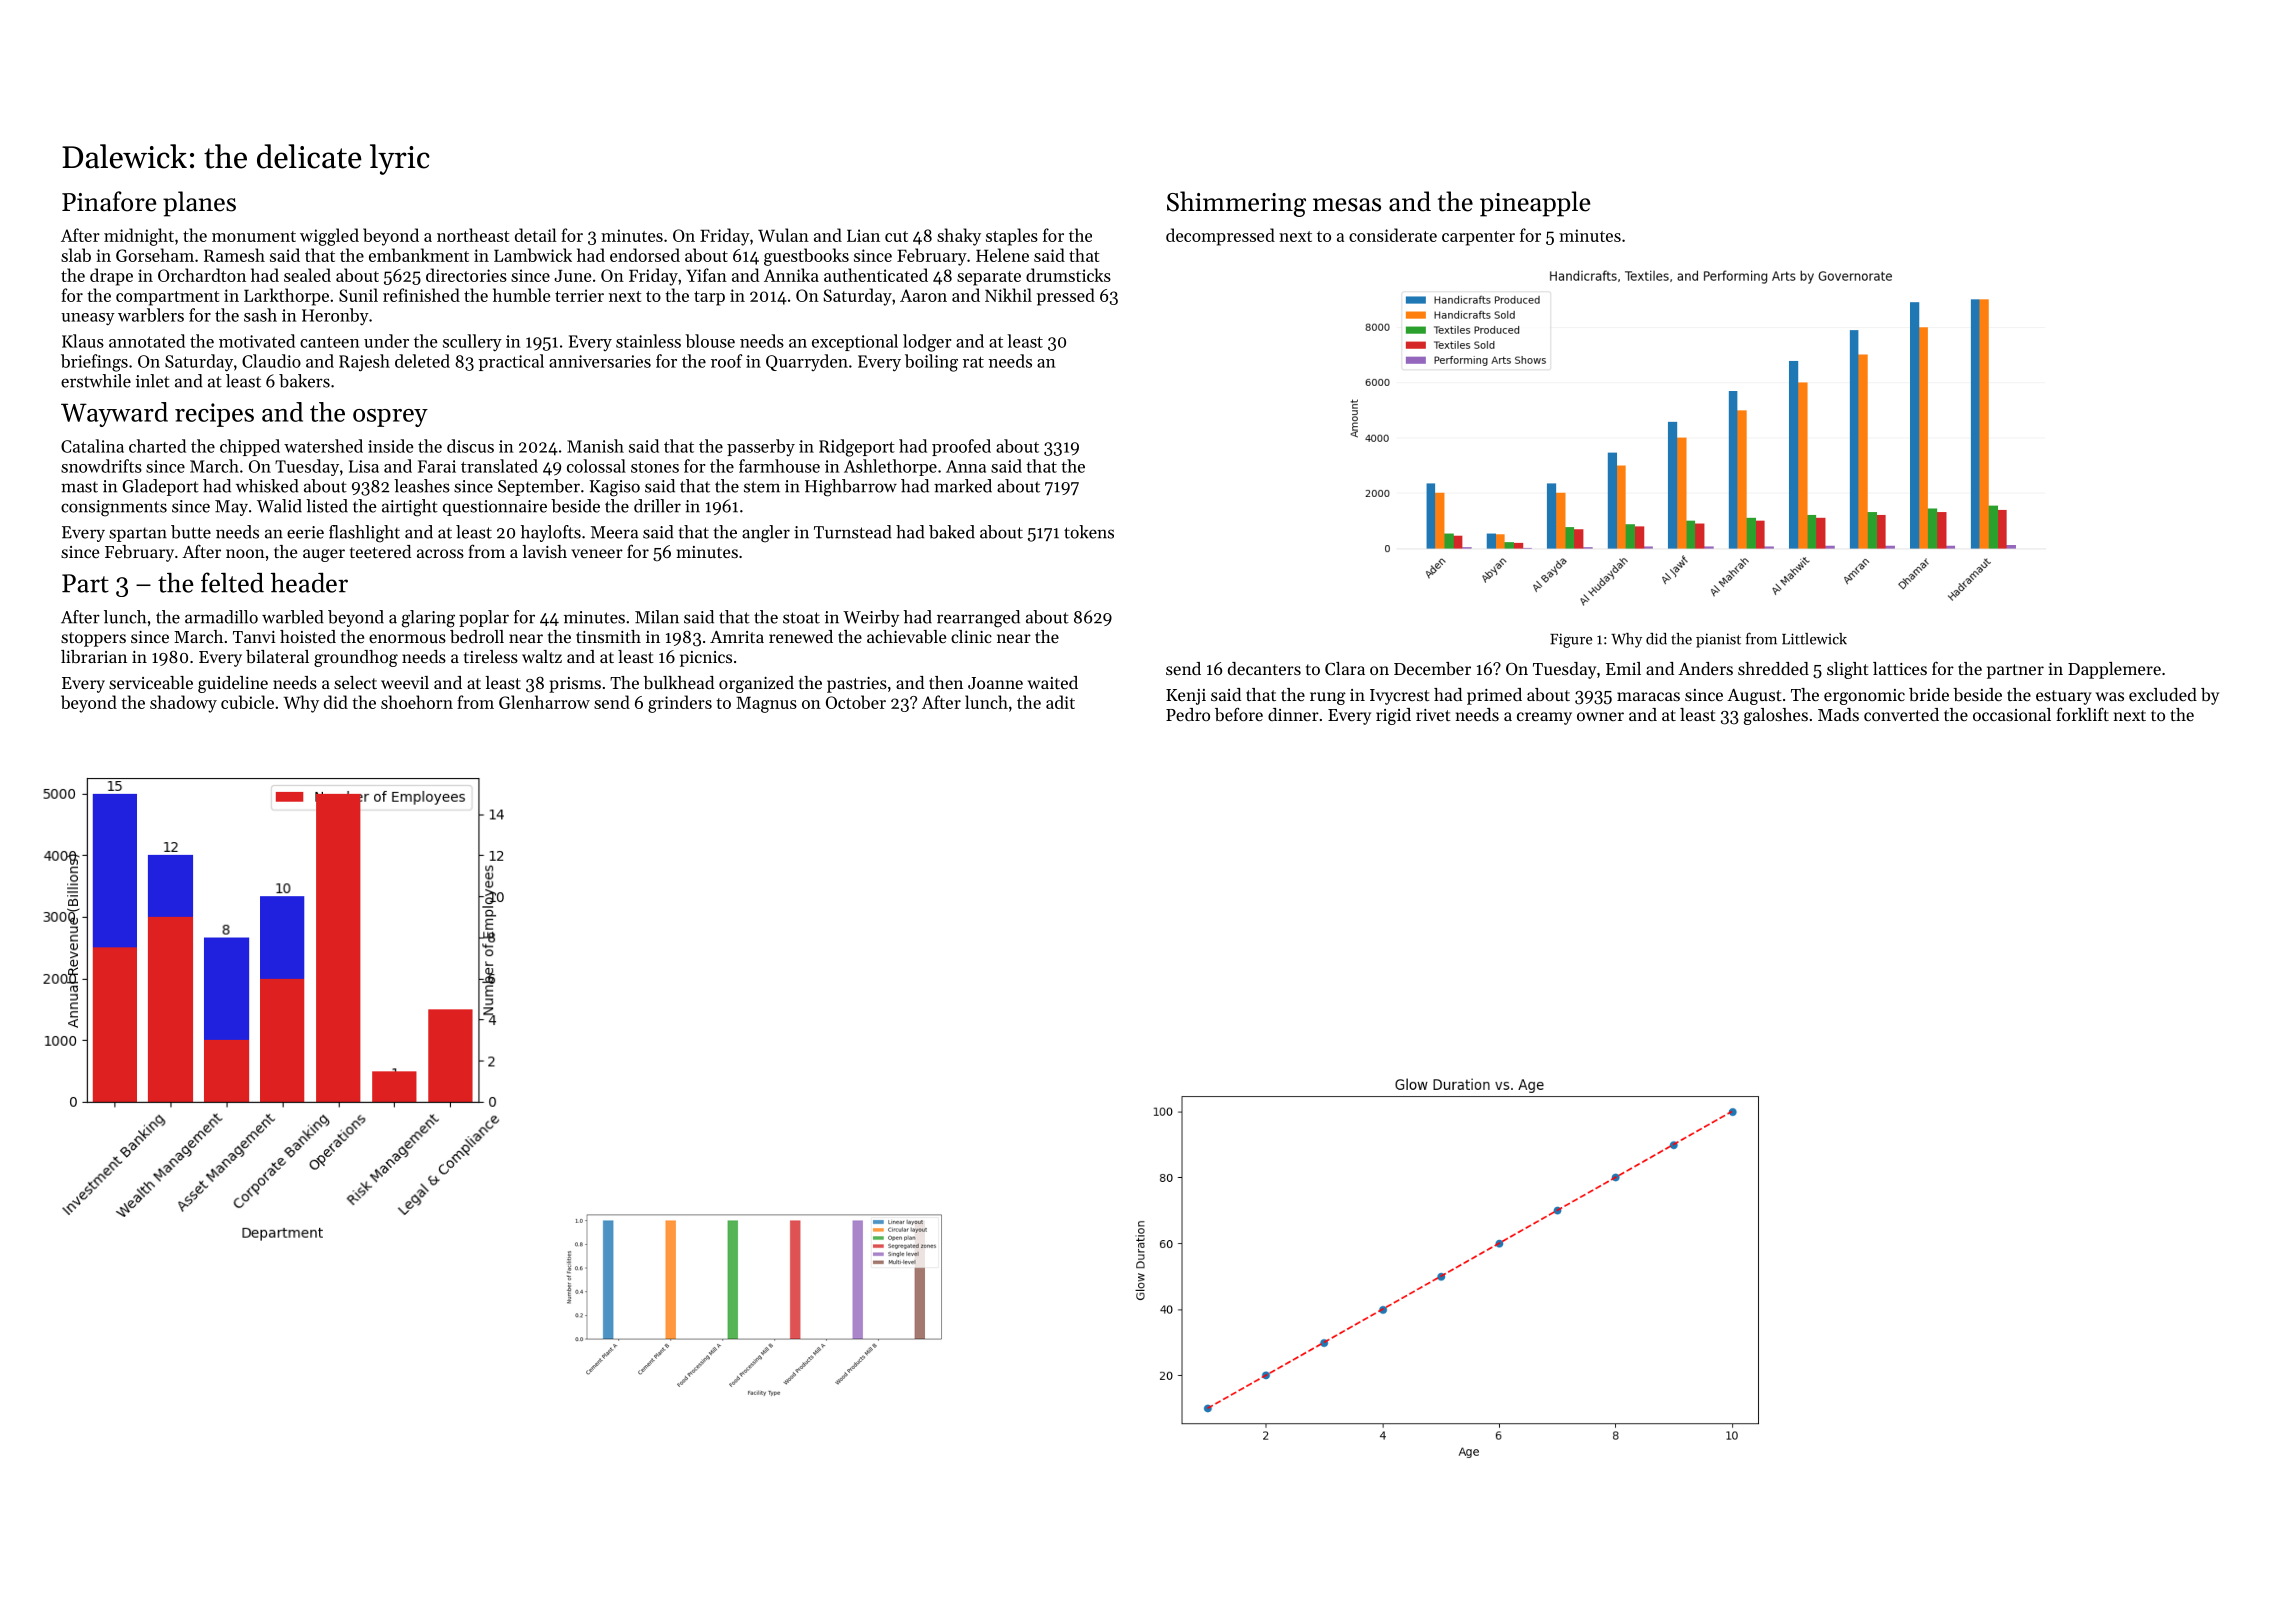  What do you see at coordinates (440, 553) in the page?
I see `across` at bounding box center [440, 553].
